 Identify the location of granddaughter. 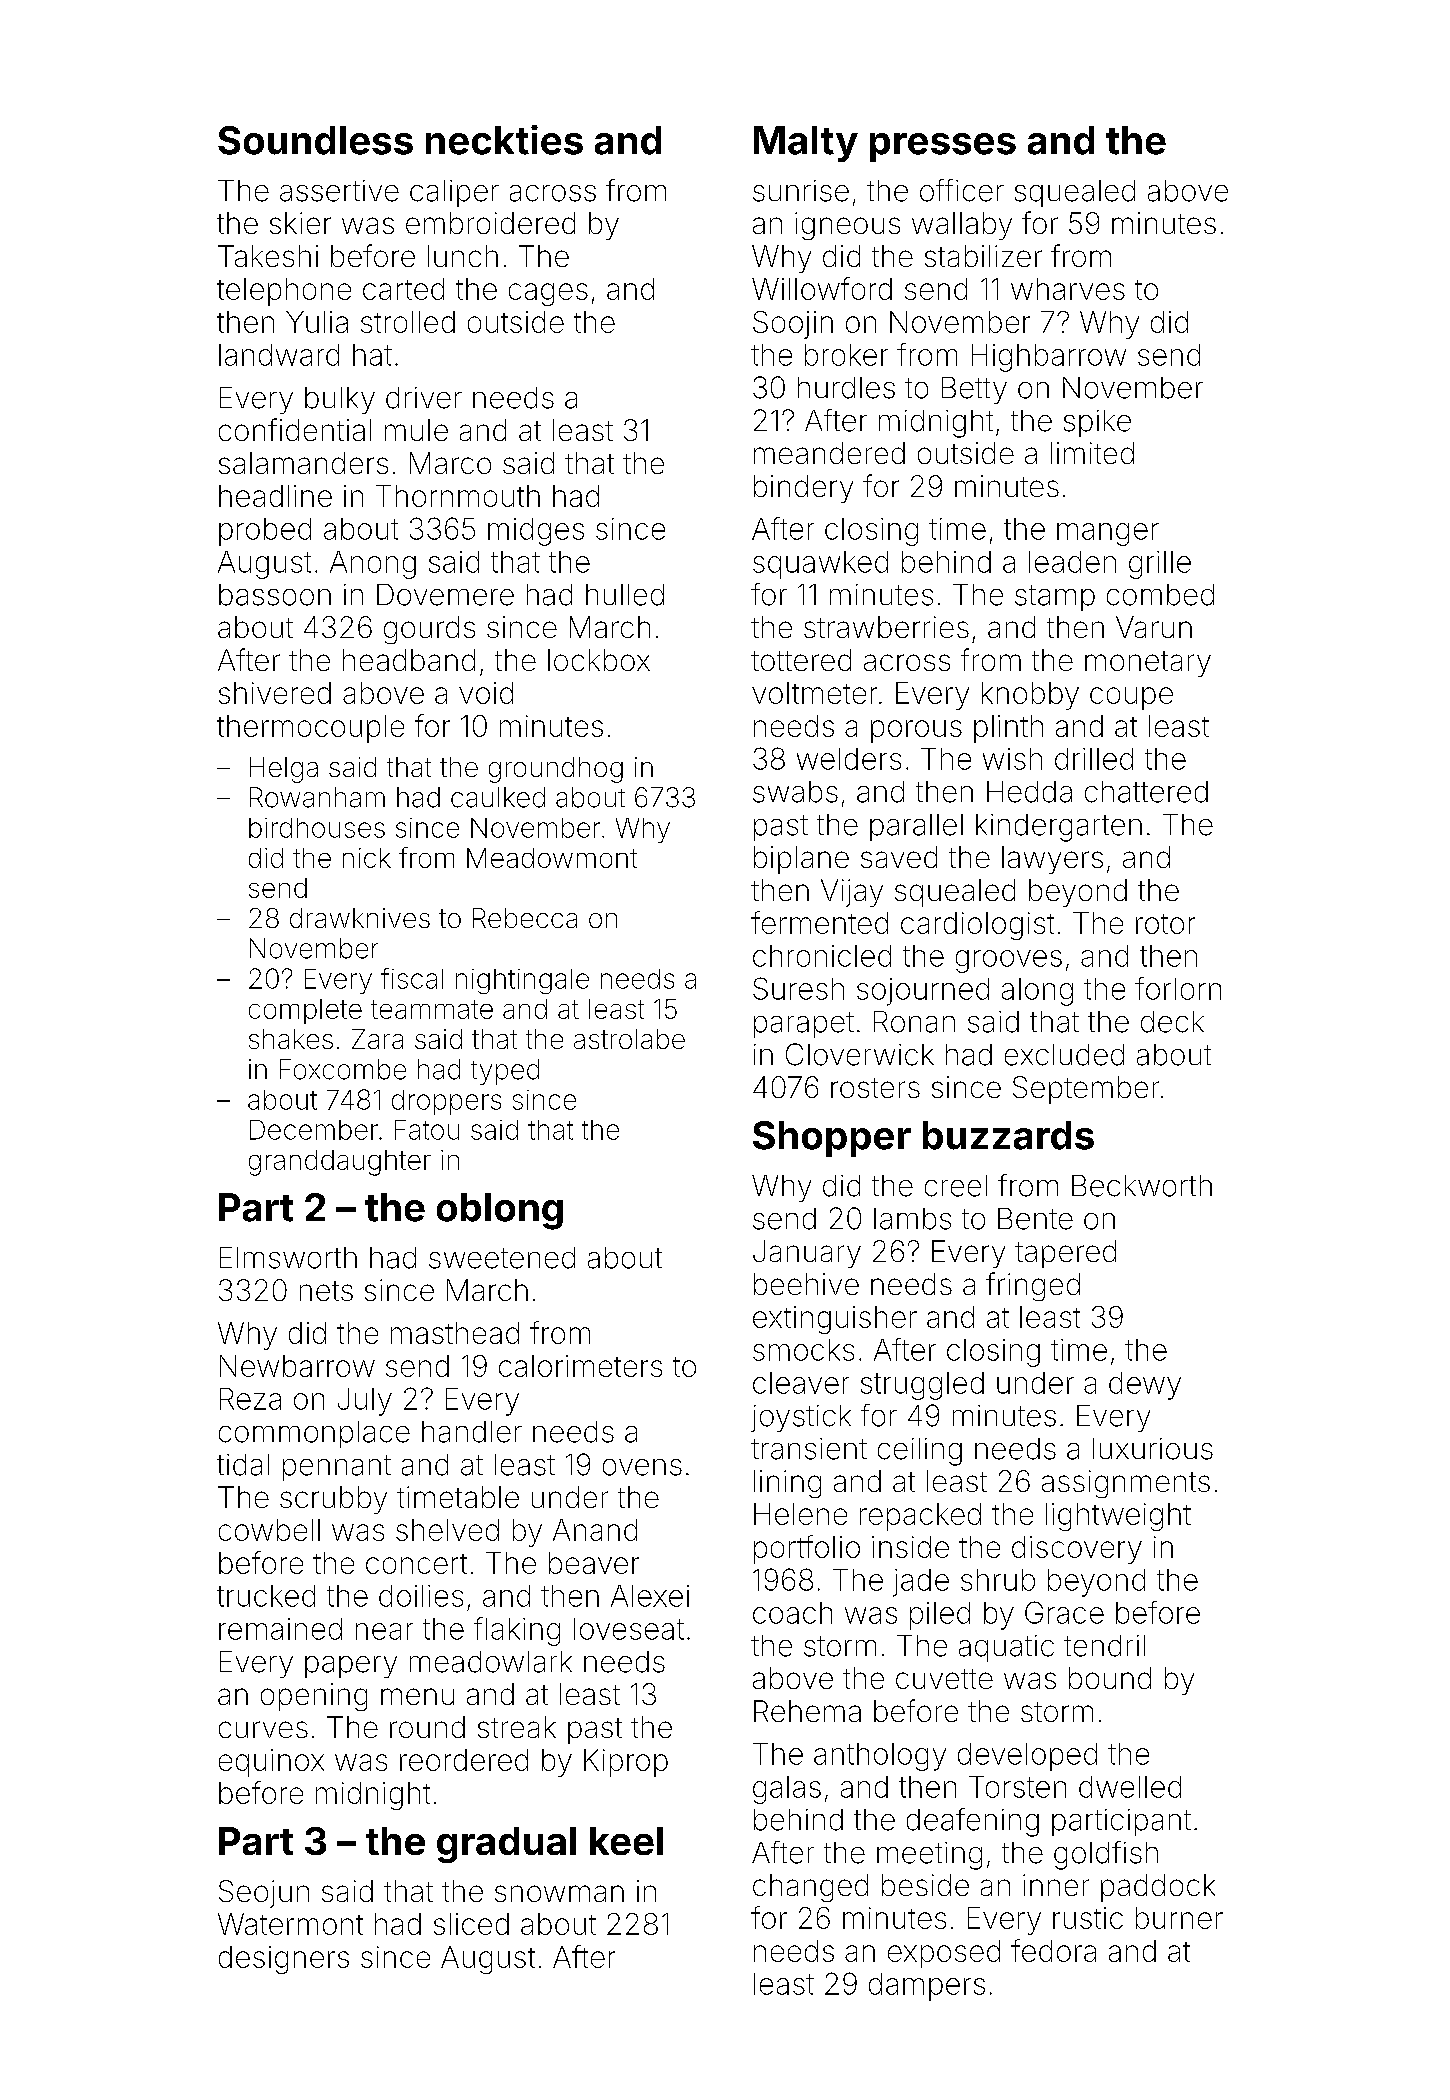
(340, 1163).
